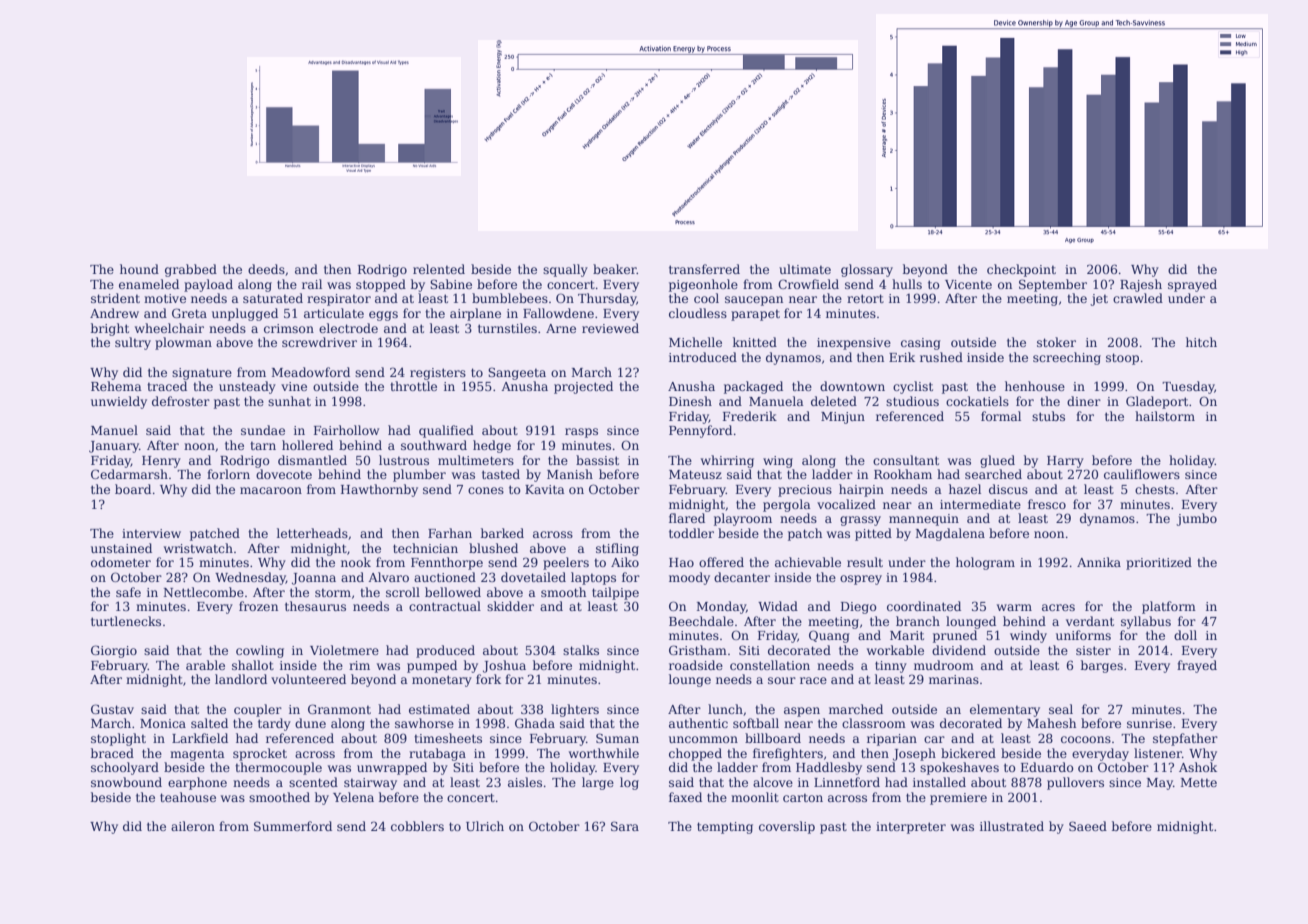 This document has height=924, width=1308. What do you see at coordinates (266, 269) in the document?
I see `deeds` at bounding box center [266, 269].
